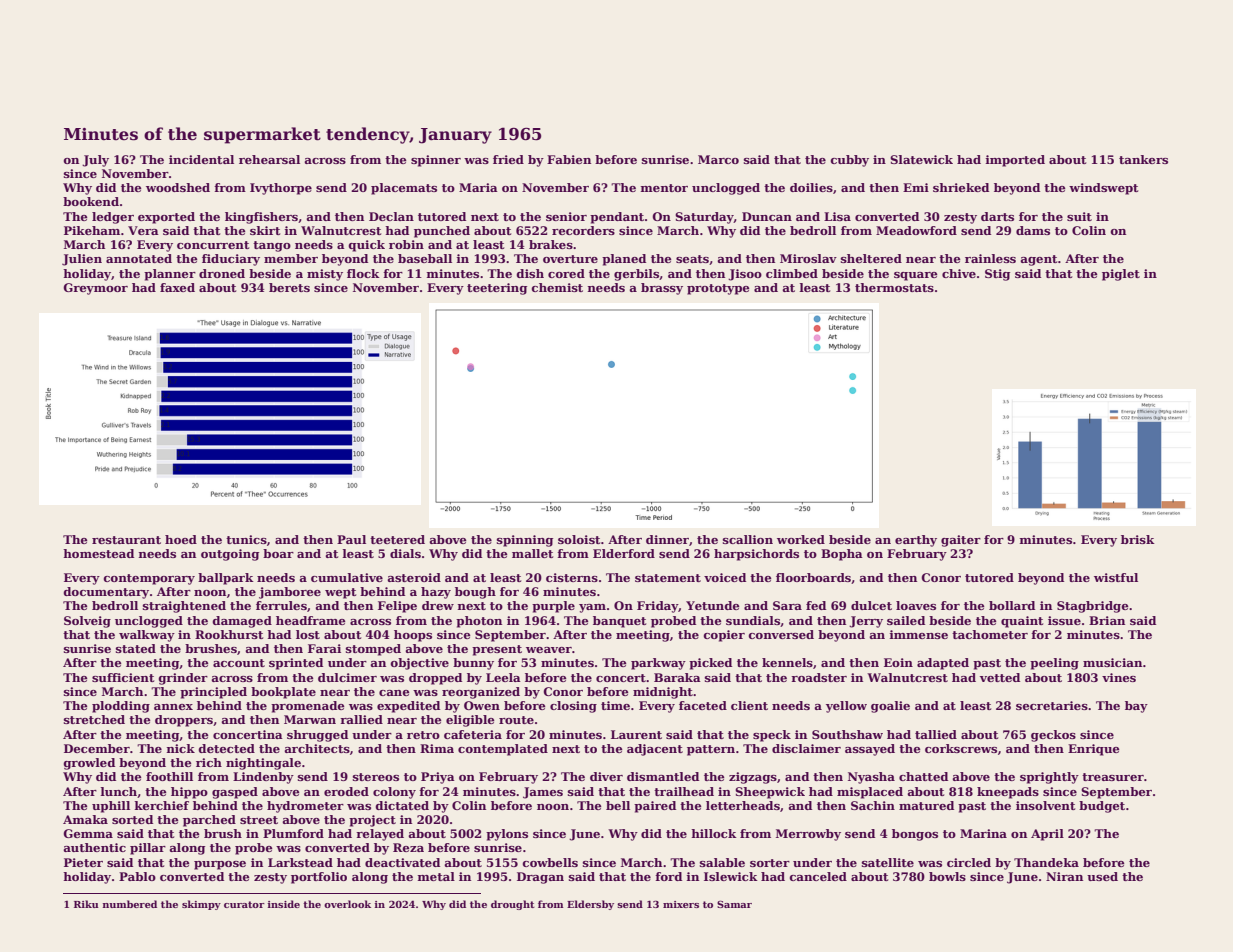 This screenshot has height=952, width=1233. I want to click on chemist, so click(557, 287).
